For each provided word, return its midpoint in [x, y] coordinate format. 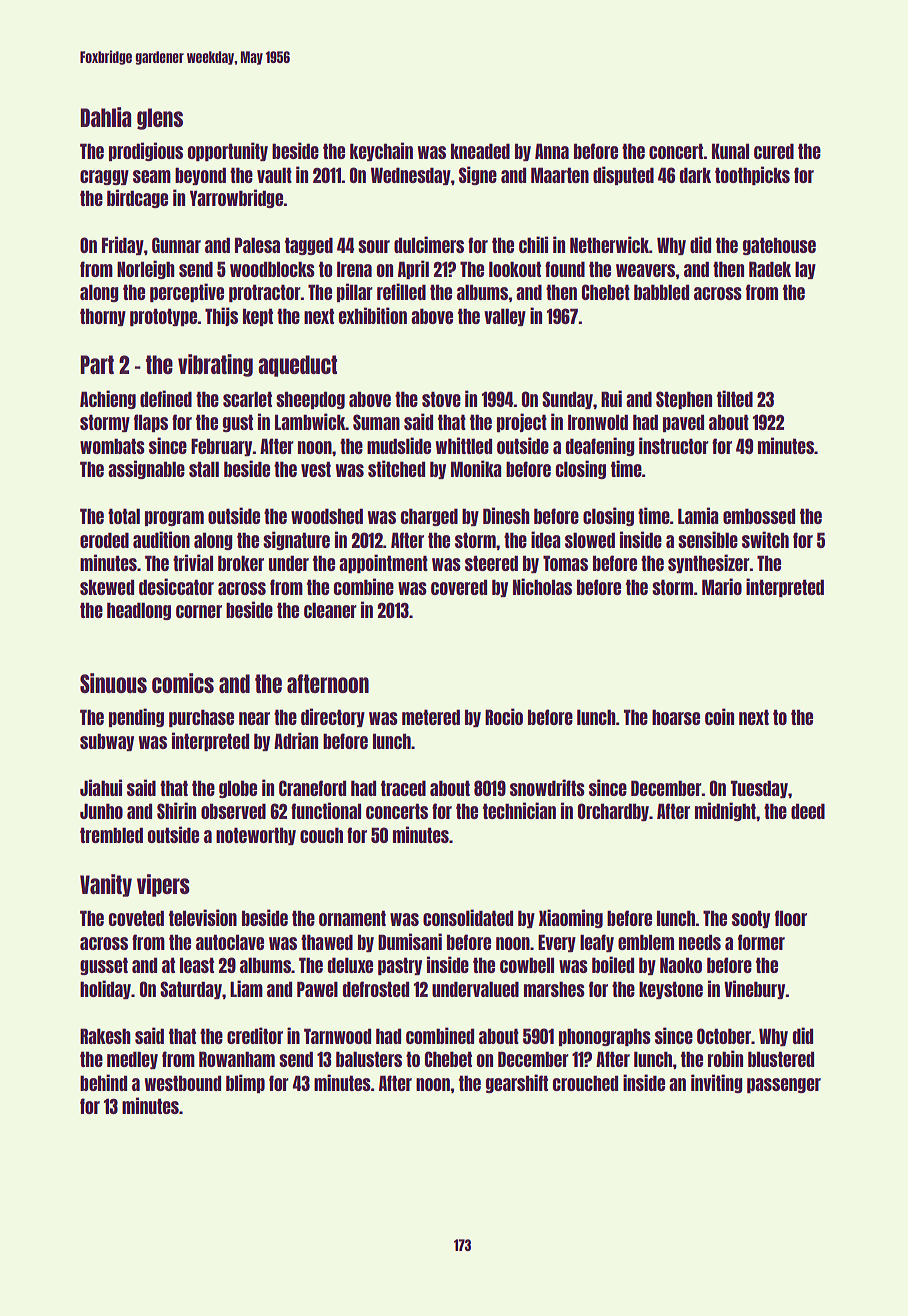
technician [519, 810]
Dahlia [106, 117]
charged [429, 517]
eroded [104, 540]
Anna [552, 151]
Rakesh [105, 1036]
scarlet [247, 399]
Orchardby [613, 812]
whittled [464, 445]
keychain [381, 151]
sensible [708, 539]
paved [683, 423]
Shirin [176, 810]
